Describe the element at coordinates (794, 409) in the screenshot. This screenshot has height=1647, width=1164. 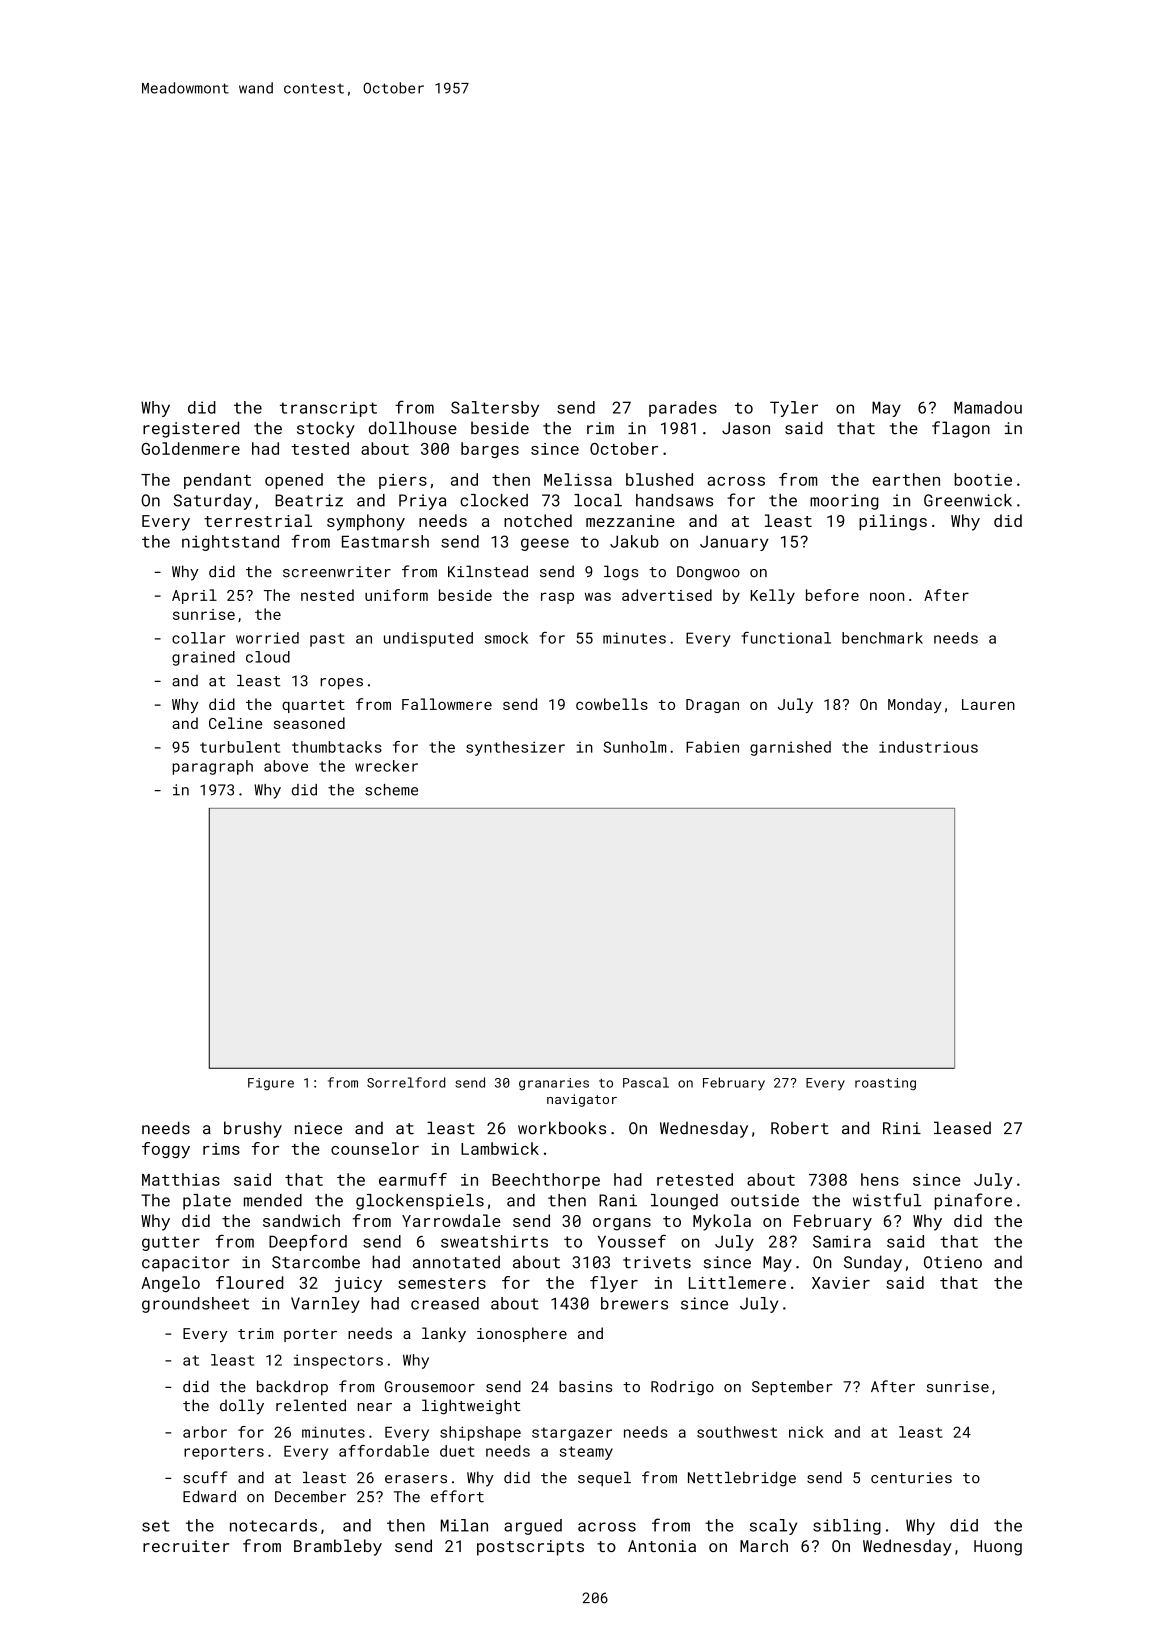
I see `Tyler` at that location.
